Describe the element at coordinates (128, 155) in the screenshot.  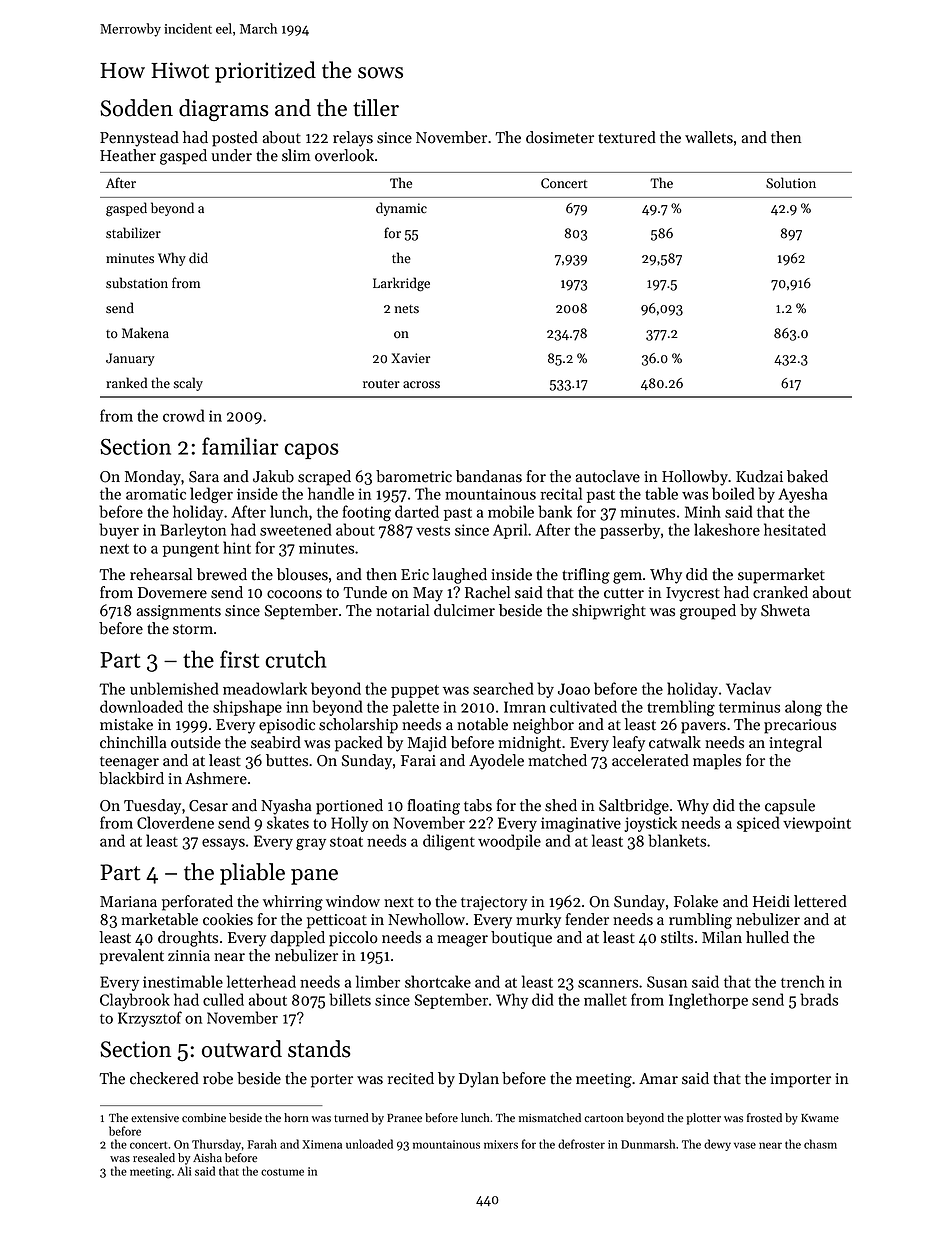
I see `Heather` at that location.
